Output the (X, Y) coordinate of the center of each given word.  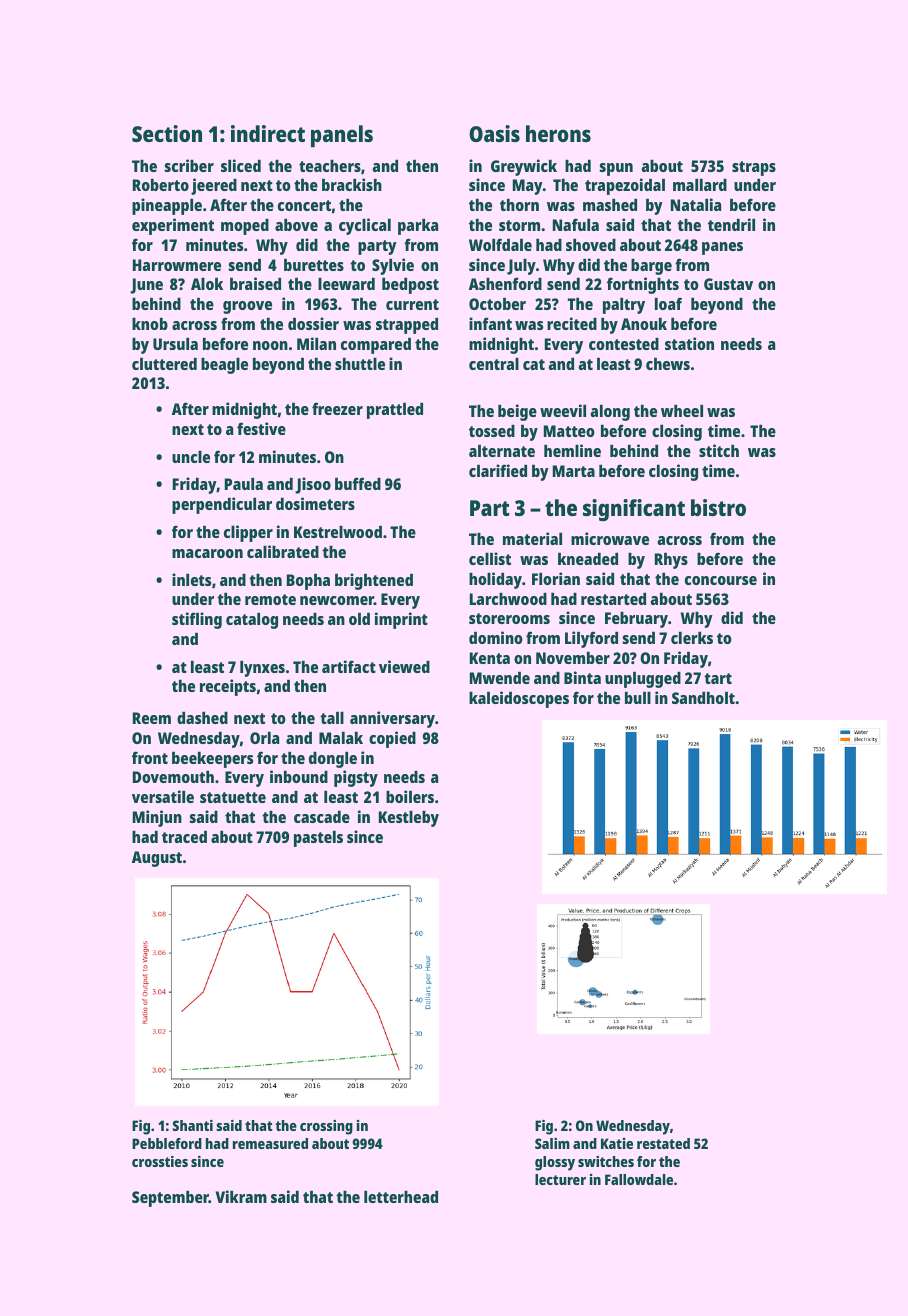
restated (663, 1143)
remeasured (270, 1143)
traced (184, 837)
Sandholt (703, 698)
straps (754, 168)
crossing (326, 1127)
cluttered (164, 364)
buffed (358, 483)
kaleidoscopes (519, 699)
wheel (682, 411)
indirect (268, 133)
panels (342, 136)
